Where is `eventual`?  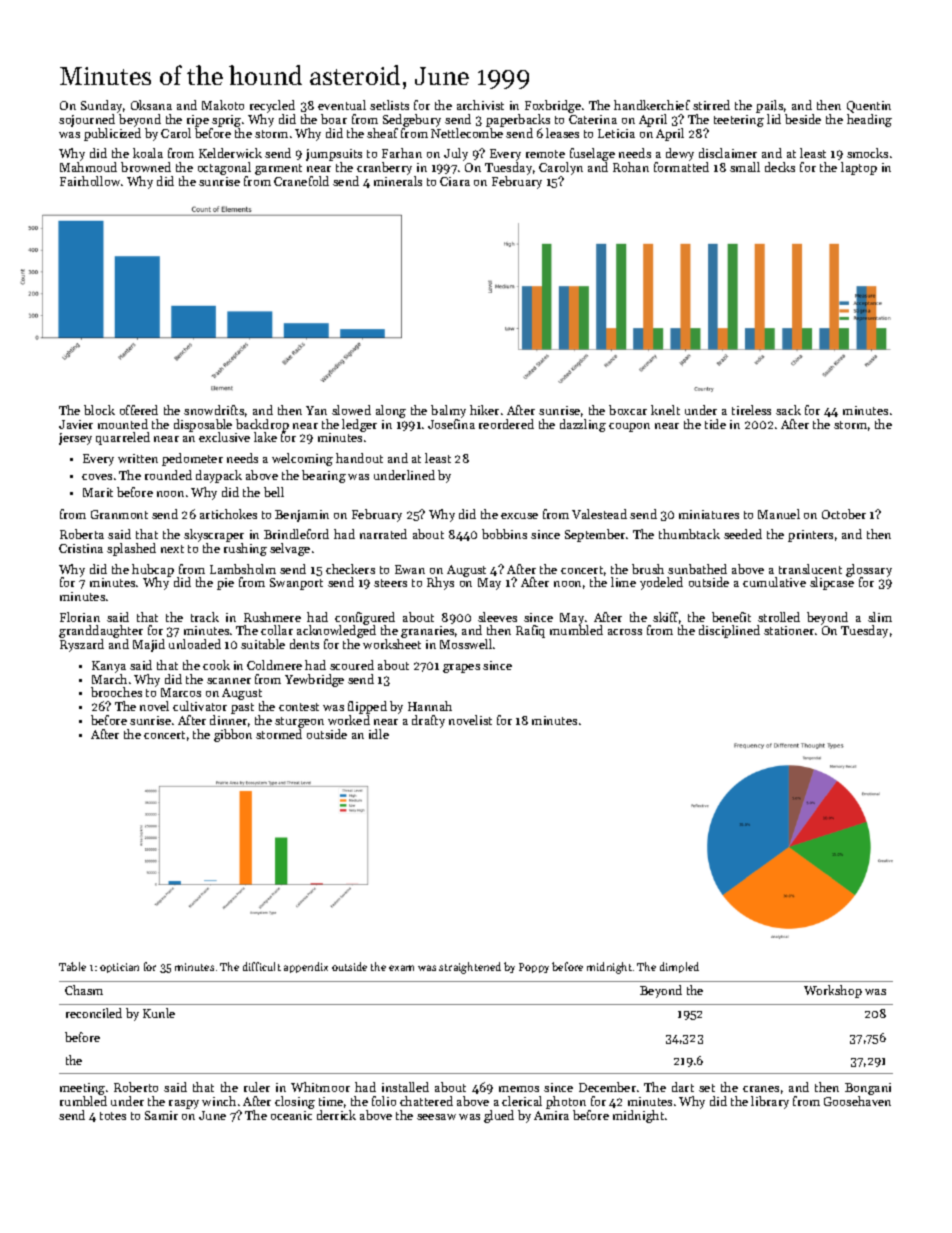
eventual is located at coordinates (342, 105).
